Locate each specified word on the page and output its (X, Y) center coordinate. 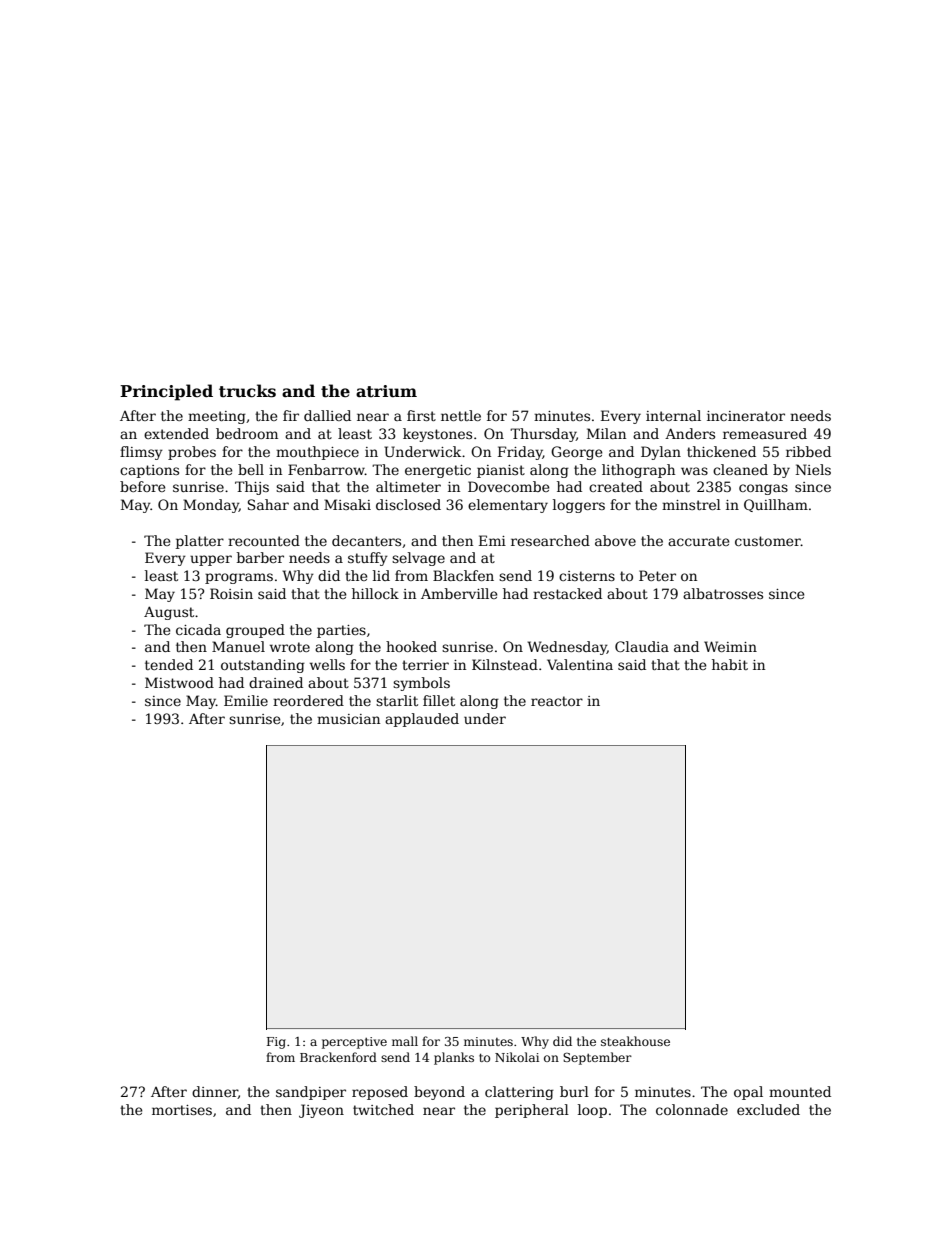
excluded (768, 1109)
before (143, 486)
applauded (422, 720)
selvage (418, 559)
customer (768, 541)
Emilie (246, 700)
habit (730, 664)
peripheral (532, 1111)
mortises (182, 1110)
